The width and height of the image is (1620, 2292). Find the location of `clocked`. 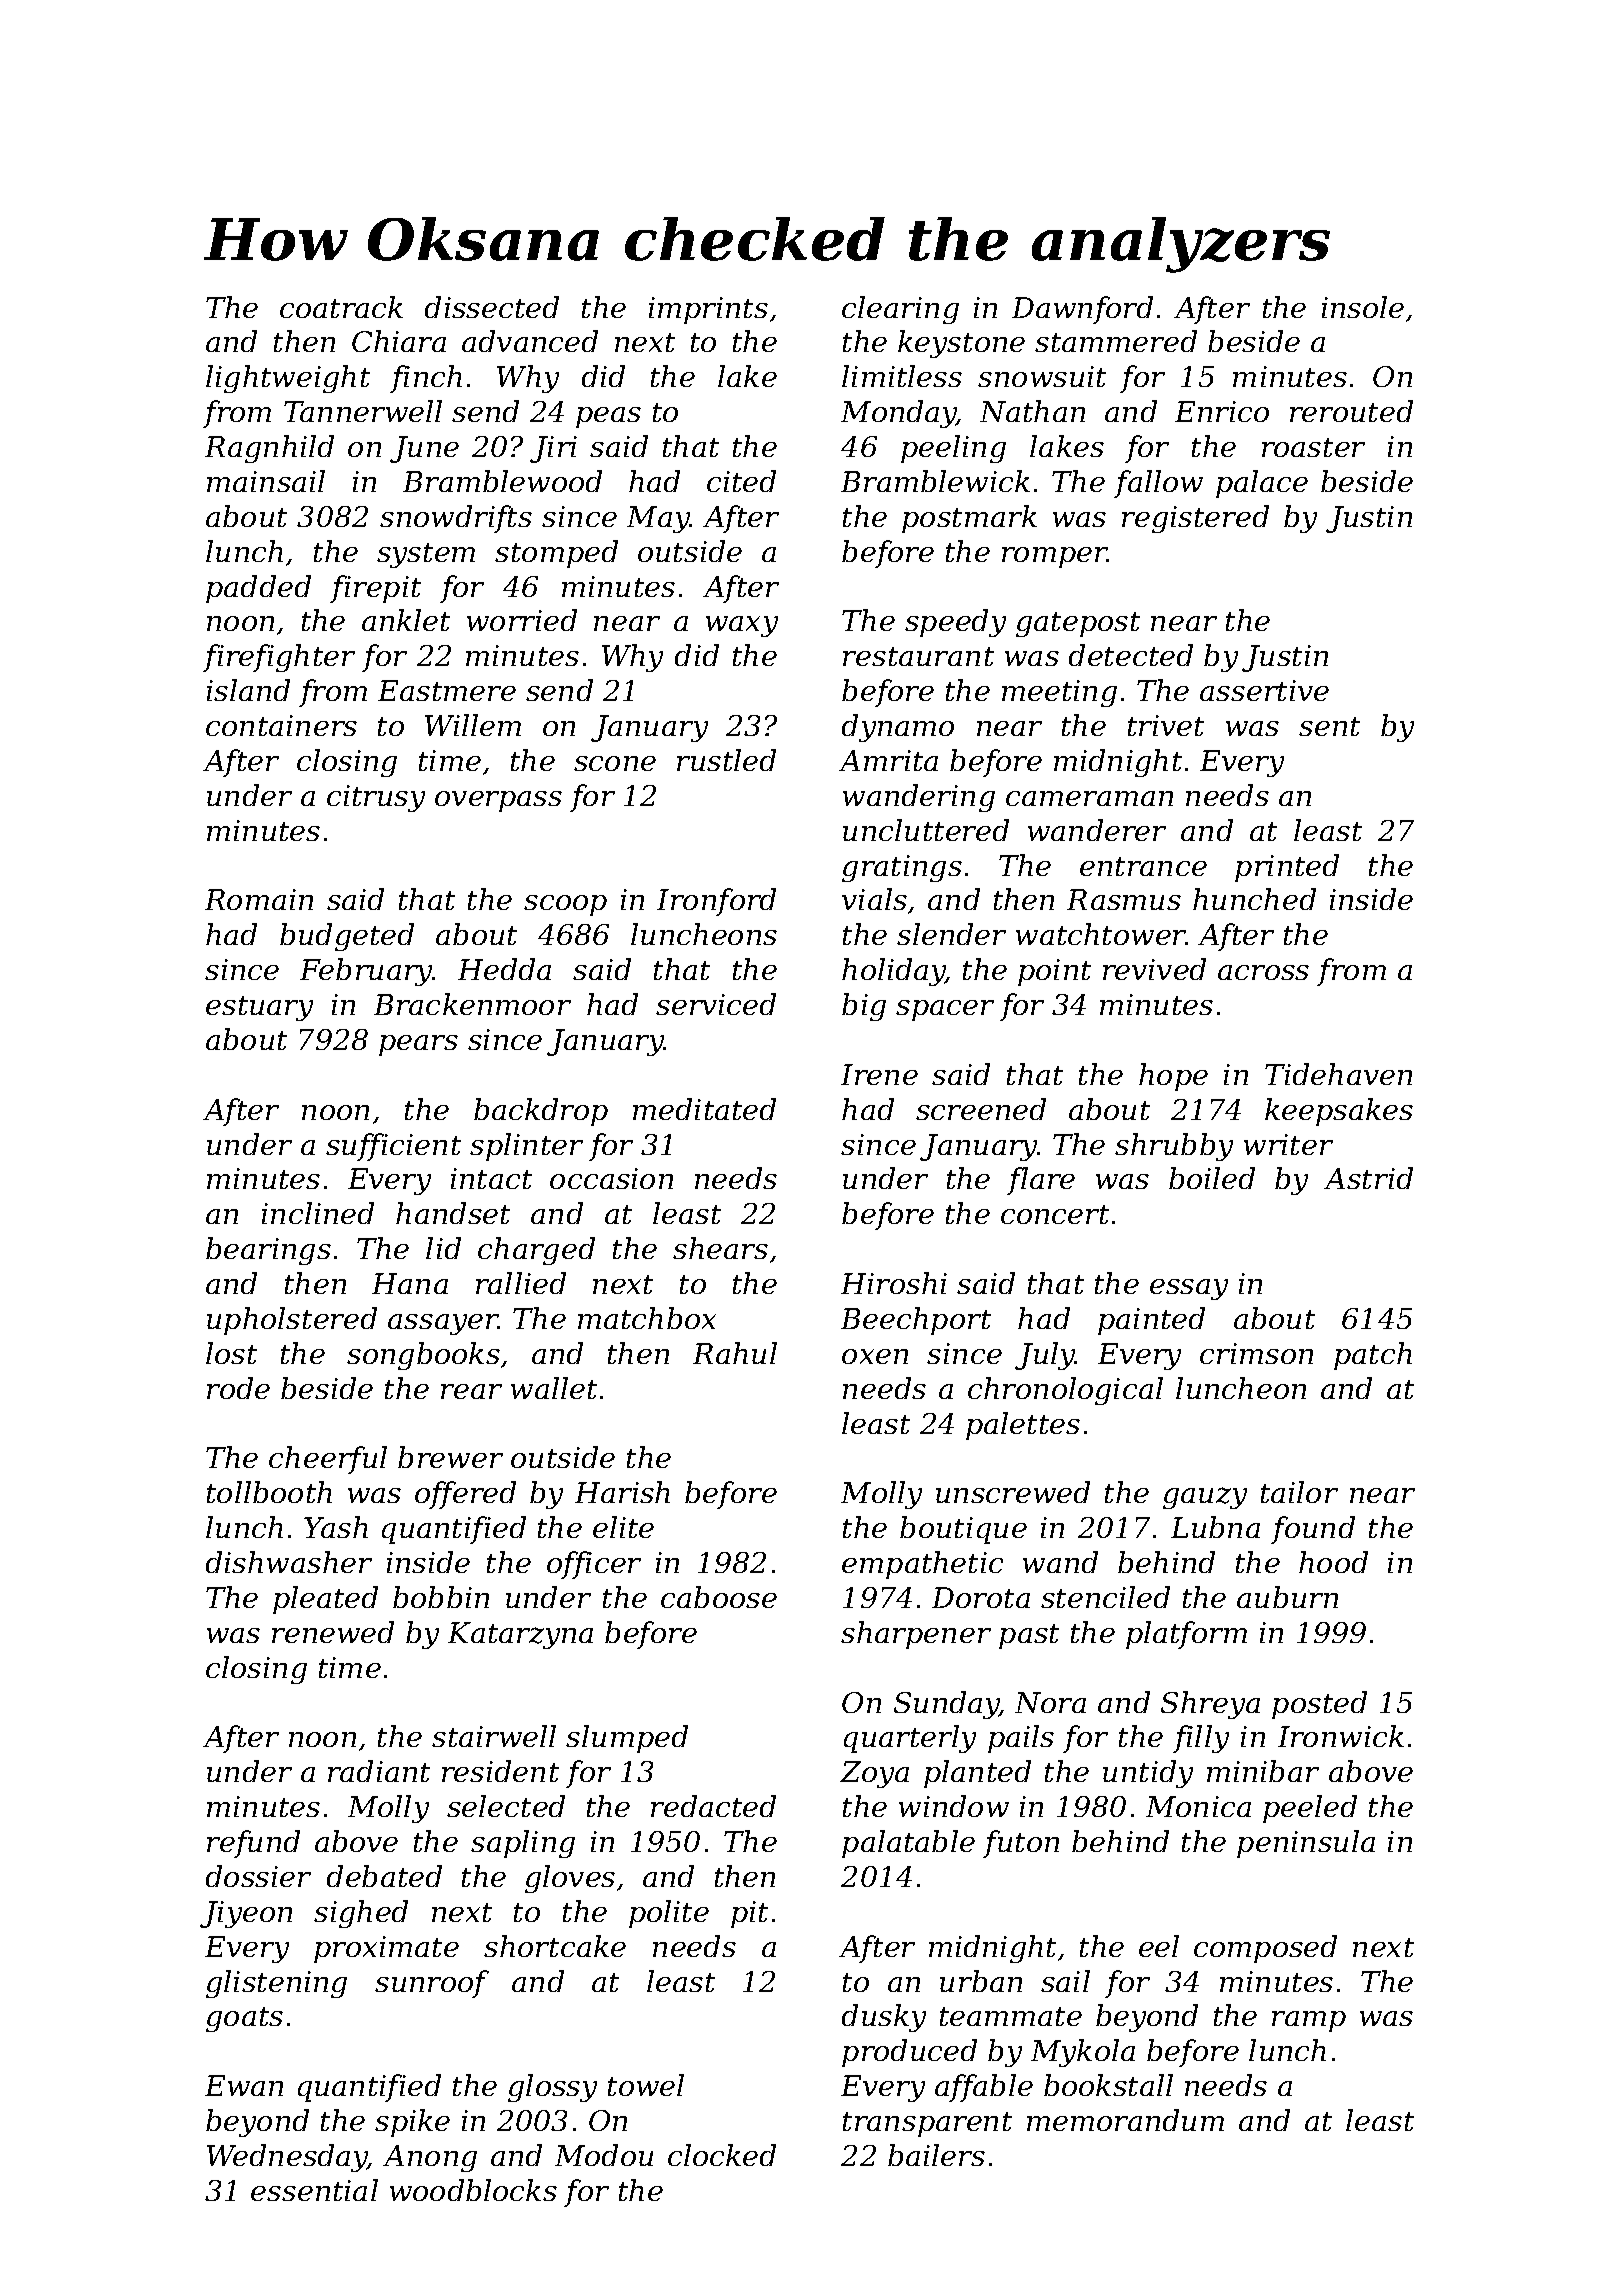

clocked is located at coordinates (722, 2155).
